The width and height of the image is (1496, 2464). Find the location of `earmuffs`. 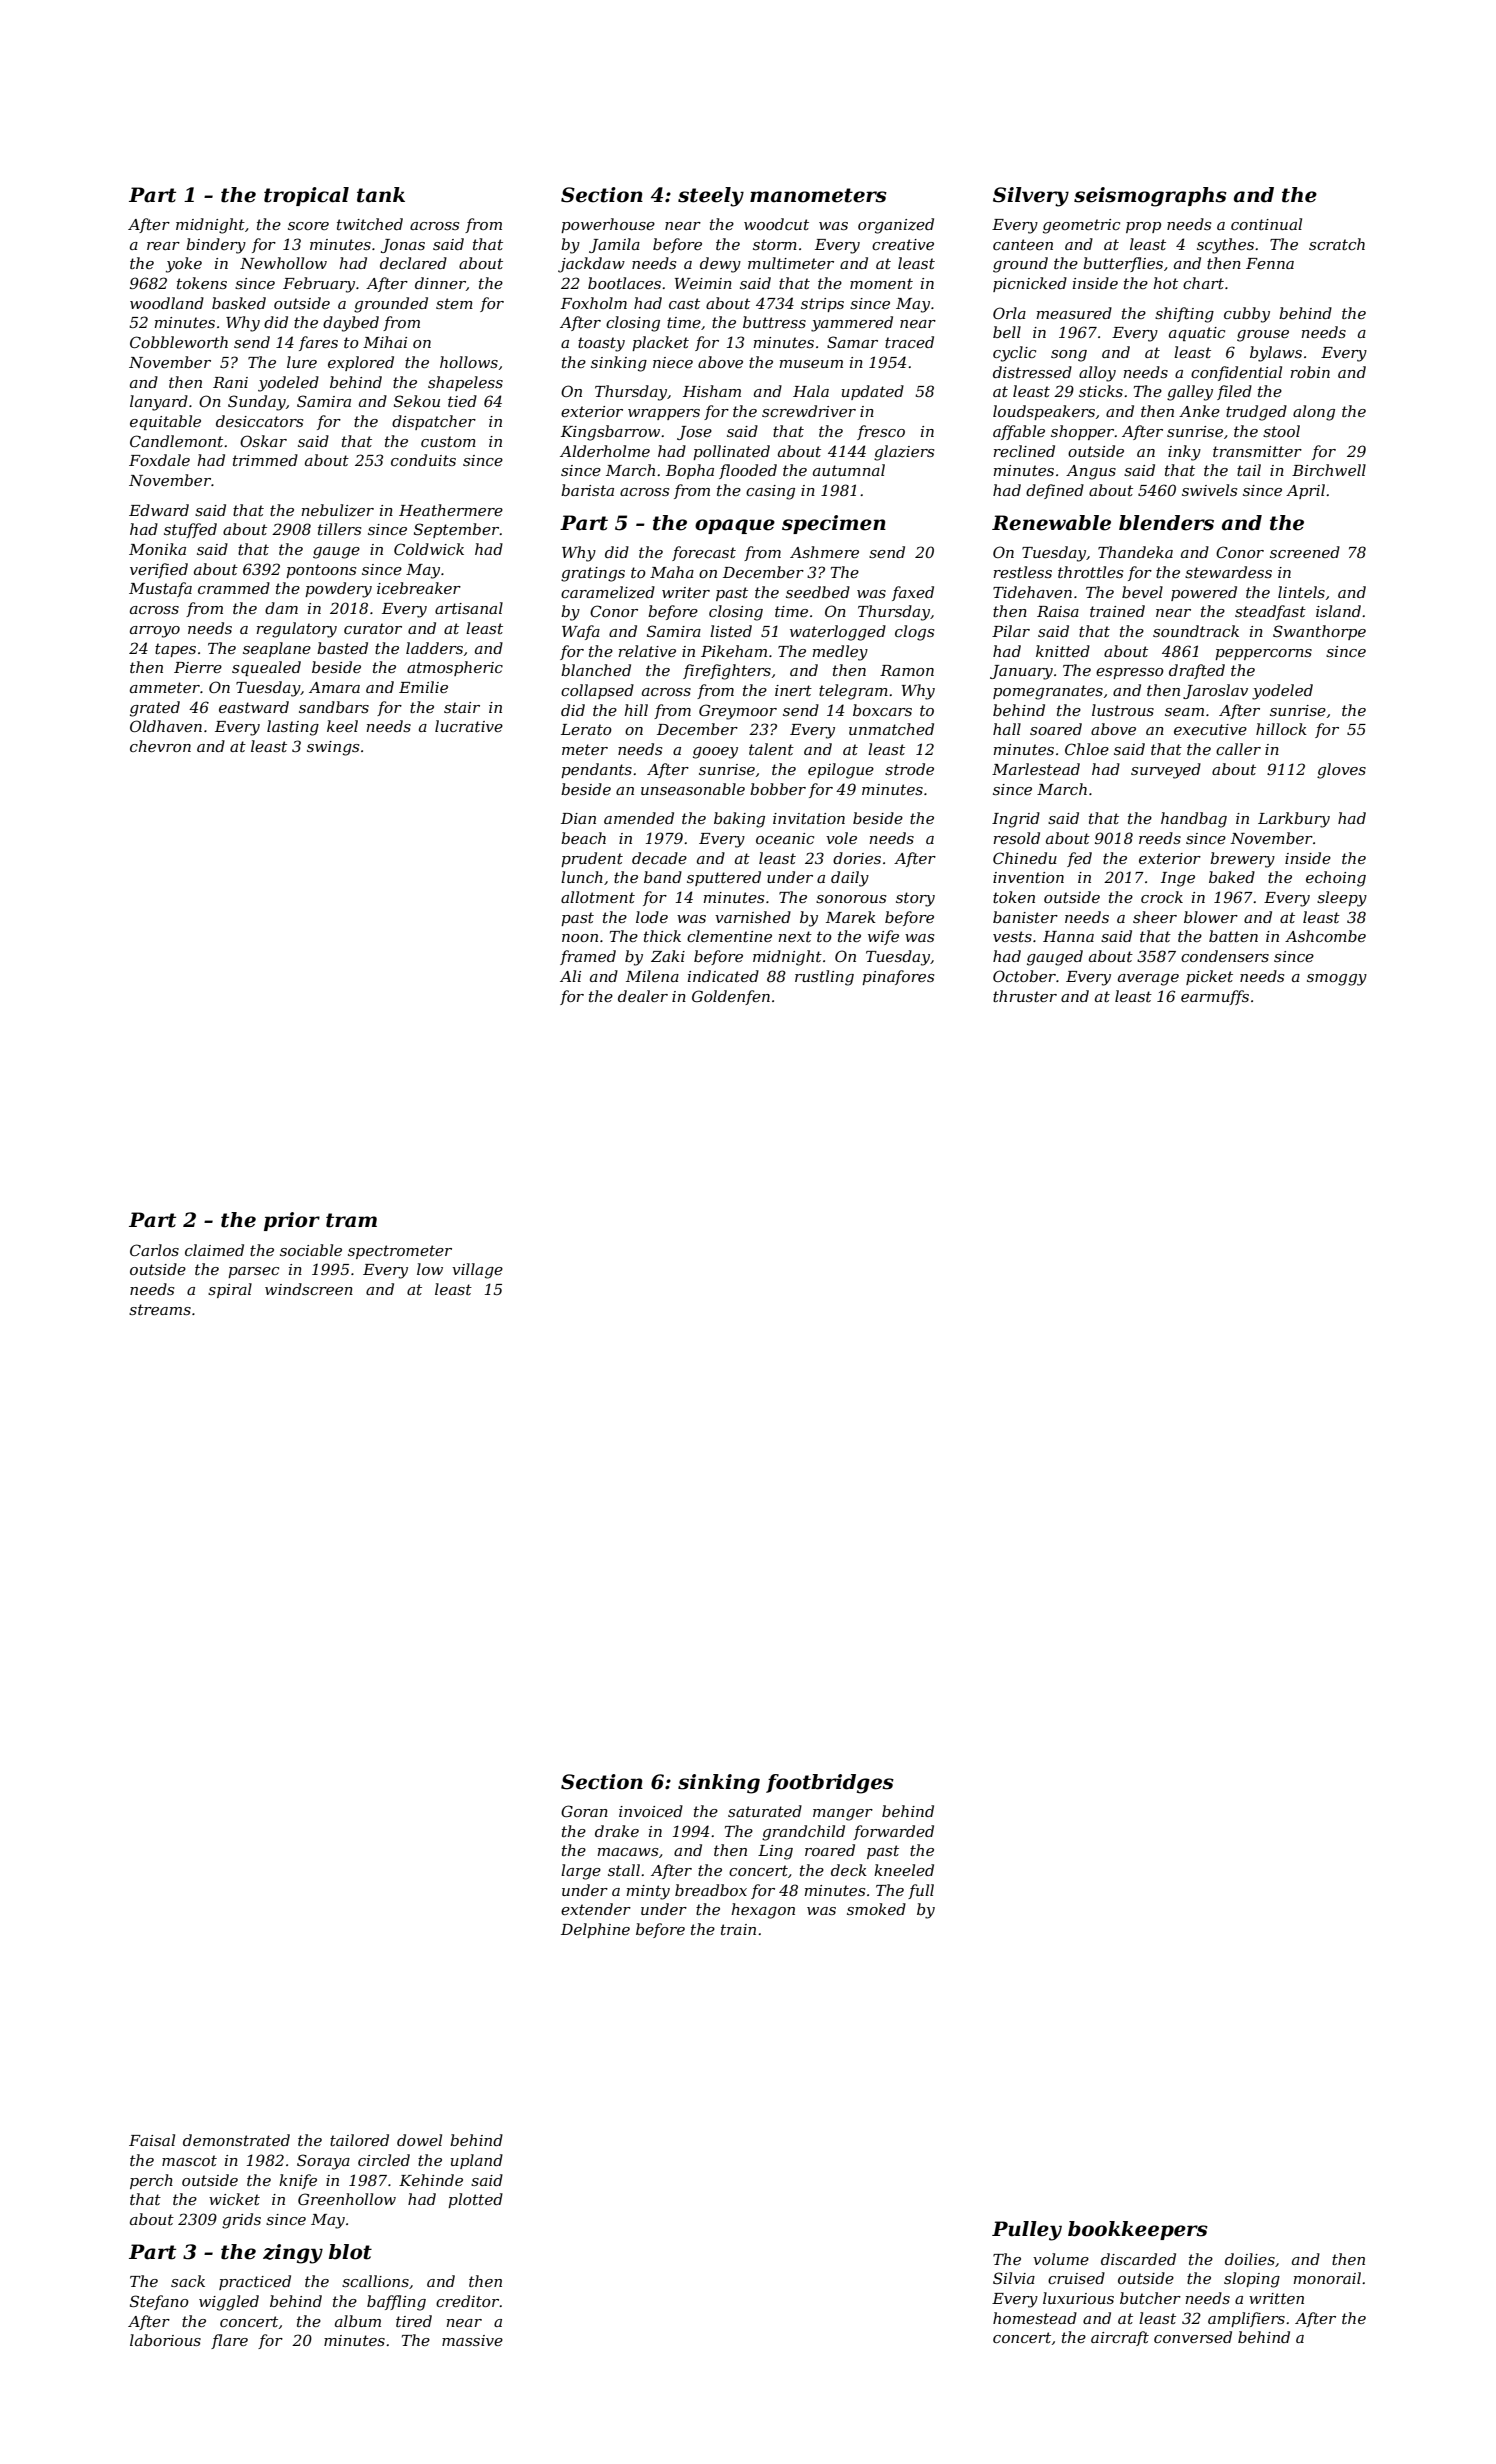

earmuffs is located at coordinates (1215, 997).
